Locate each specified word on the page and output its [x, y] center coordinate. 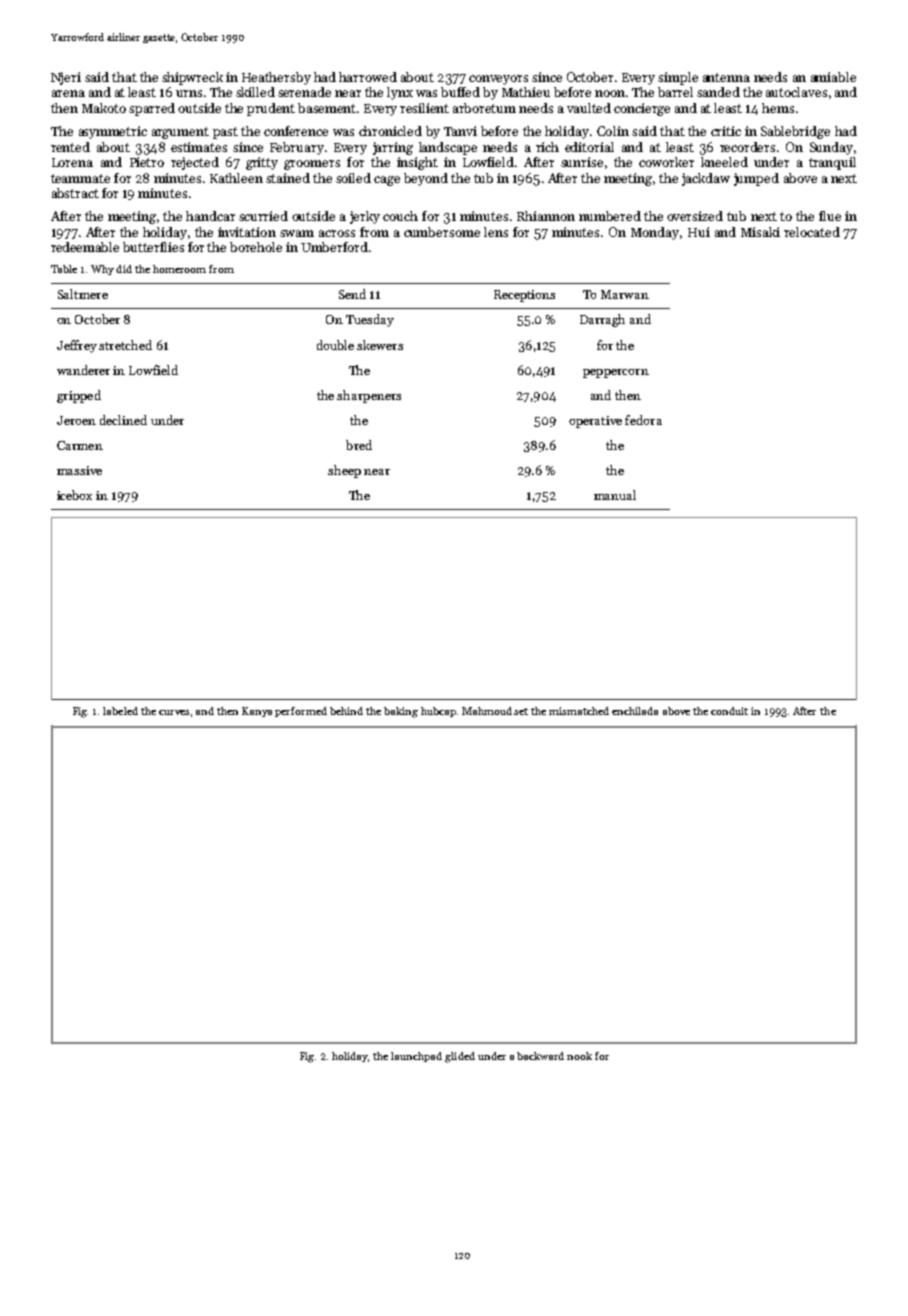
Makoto [104, 108]
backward [540, 1056]
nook [579, 1056]
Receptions [524, 296]
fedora [643, 420]
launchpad [416, 1057]
